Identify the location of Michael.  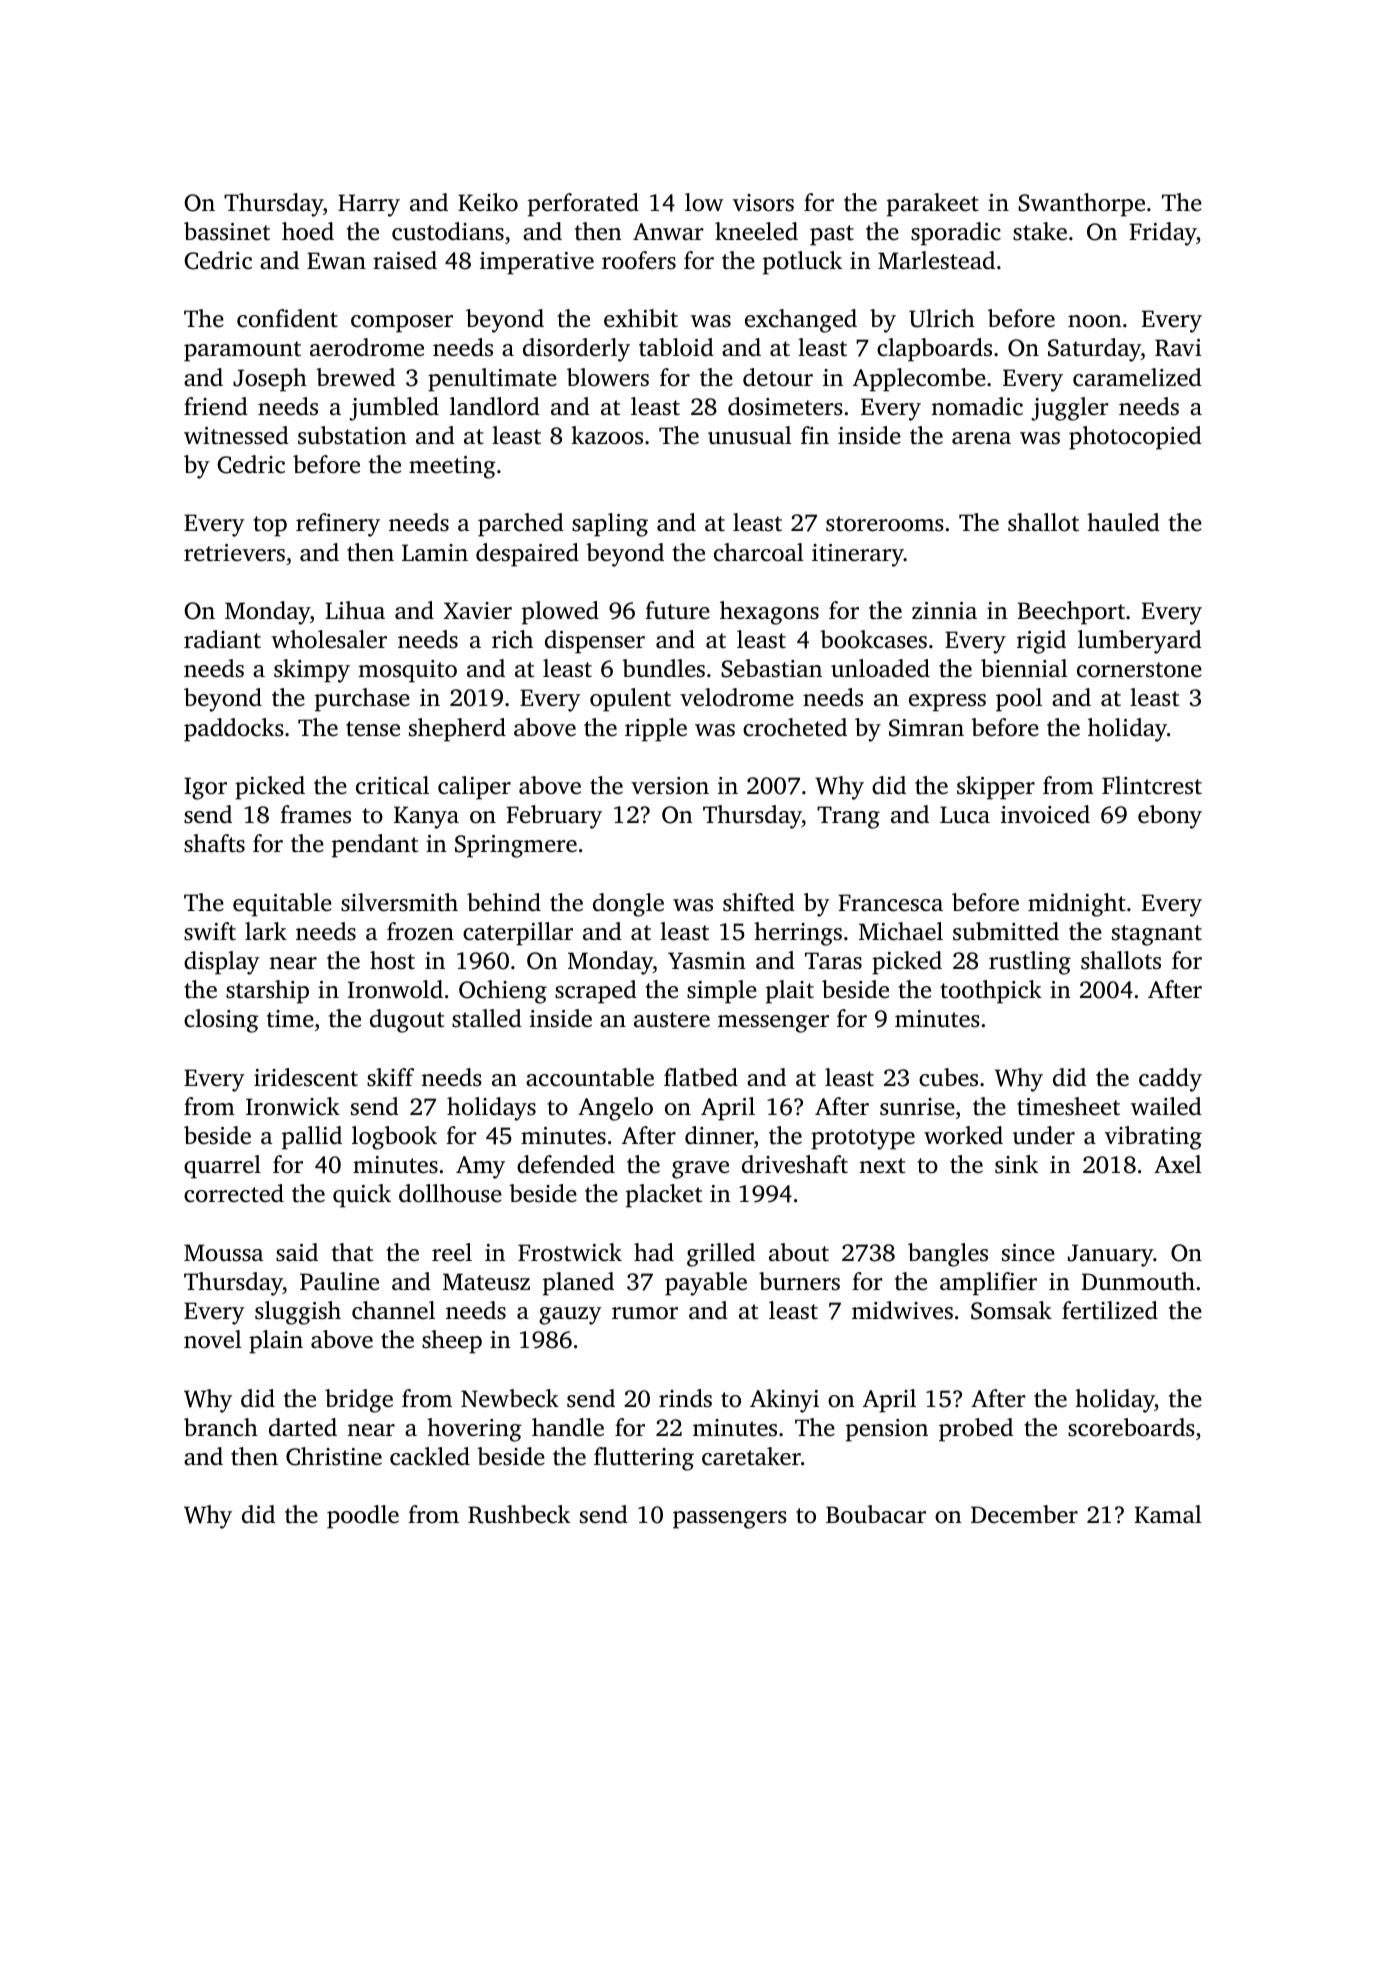
(901, 931).
